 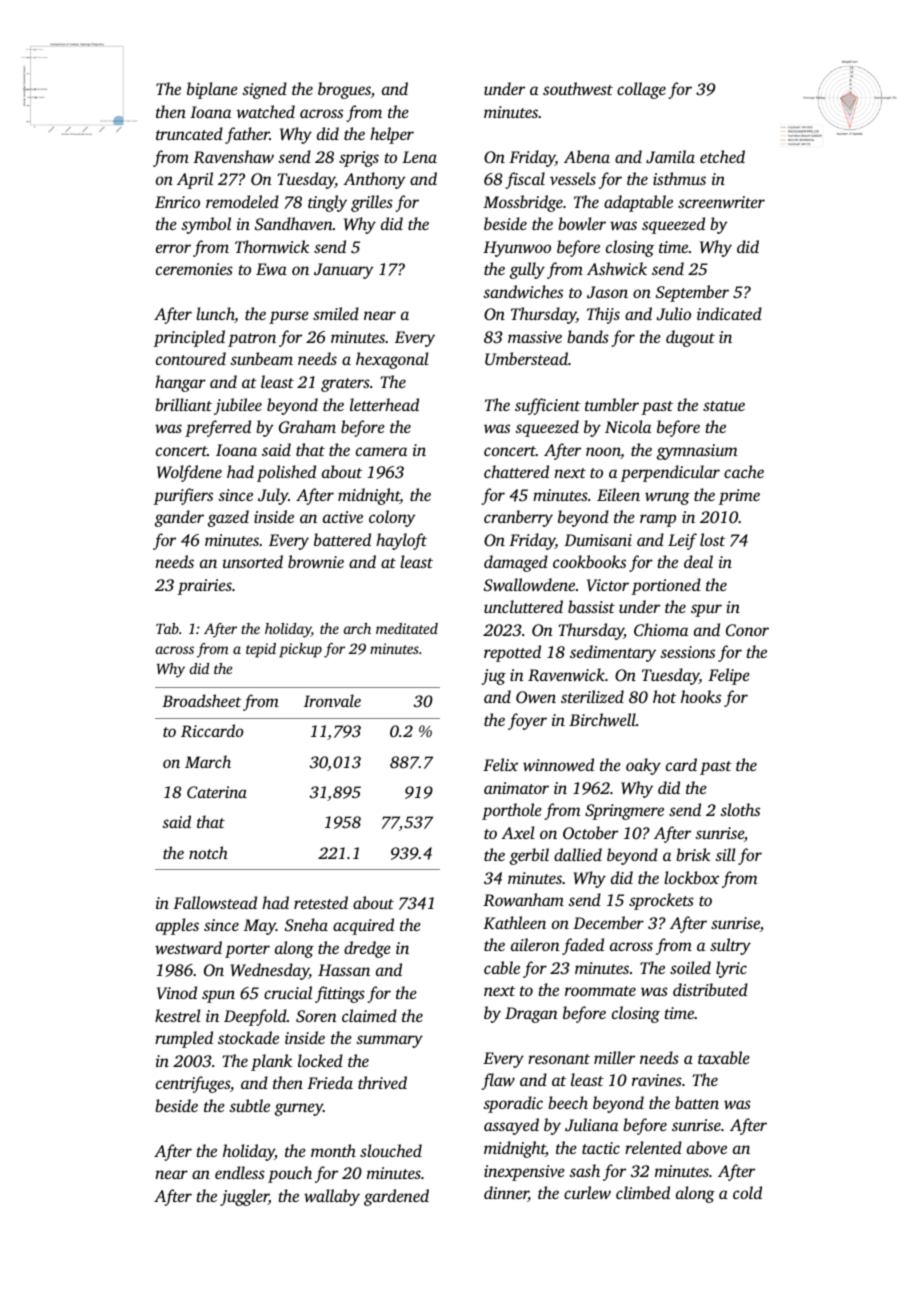 What do you see at coordinates (249, 1105) in the document?
I see `subtle` at bounding box center [249, 1105].
